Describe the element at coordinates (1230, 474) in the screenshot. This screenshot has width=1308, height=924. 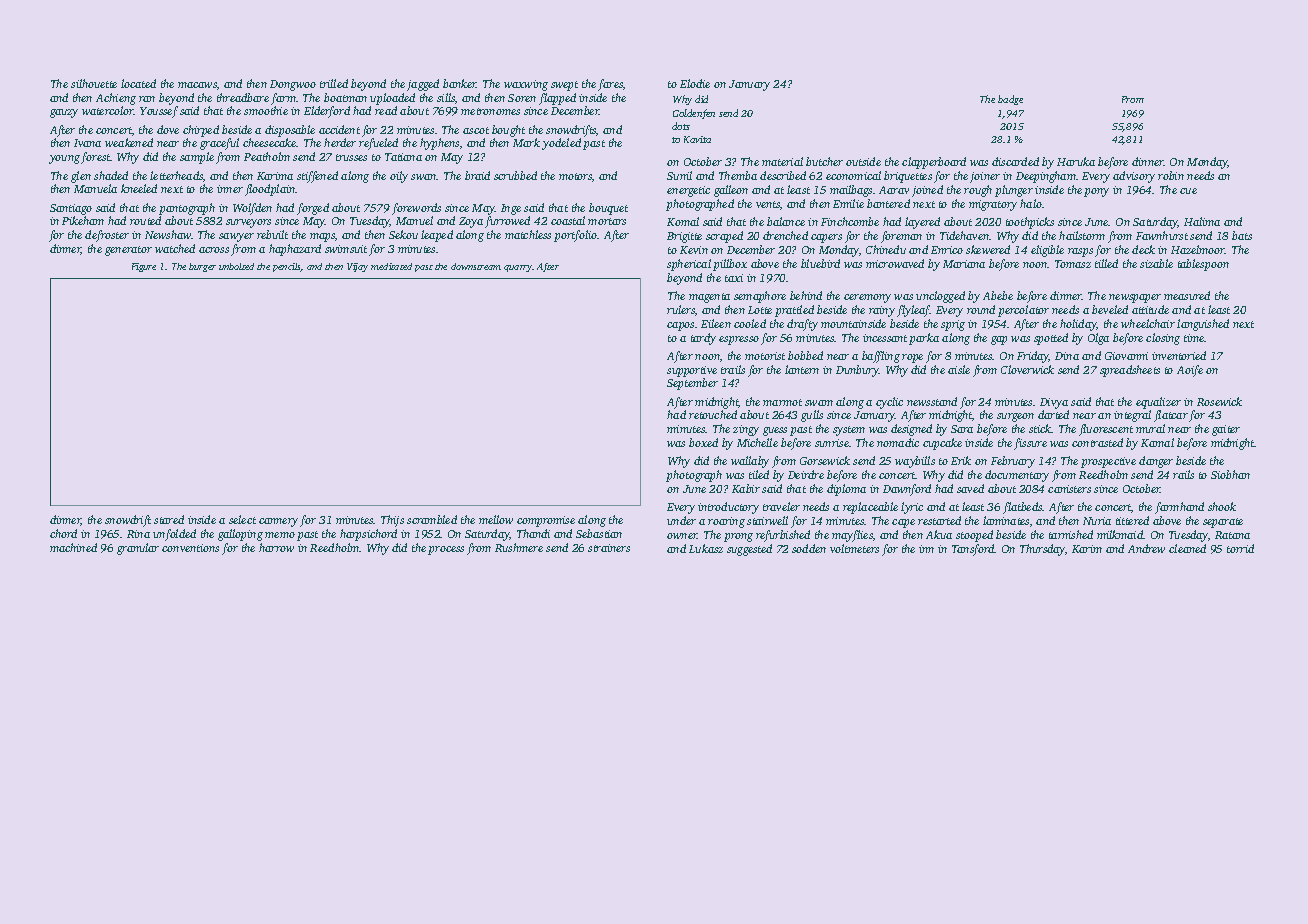
I see `Siobhan` at that location.
